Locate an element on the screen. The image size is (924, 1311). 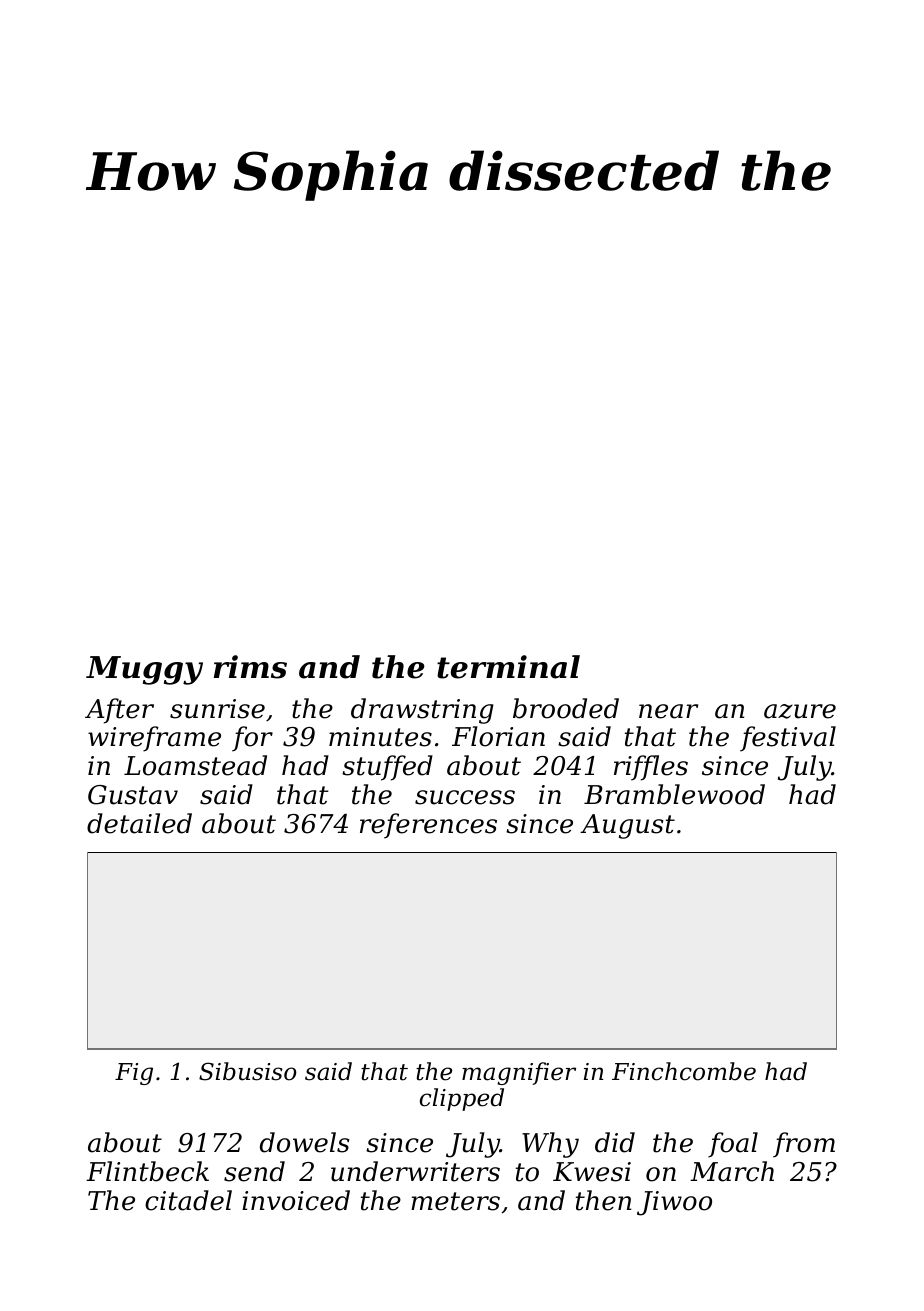
Finchcombe is located at coordinates (684, 1071).
